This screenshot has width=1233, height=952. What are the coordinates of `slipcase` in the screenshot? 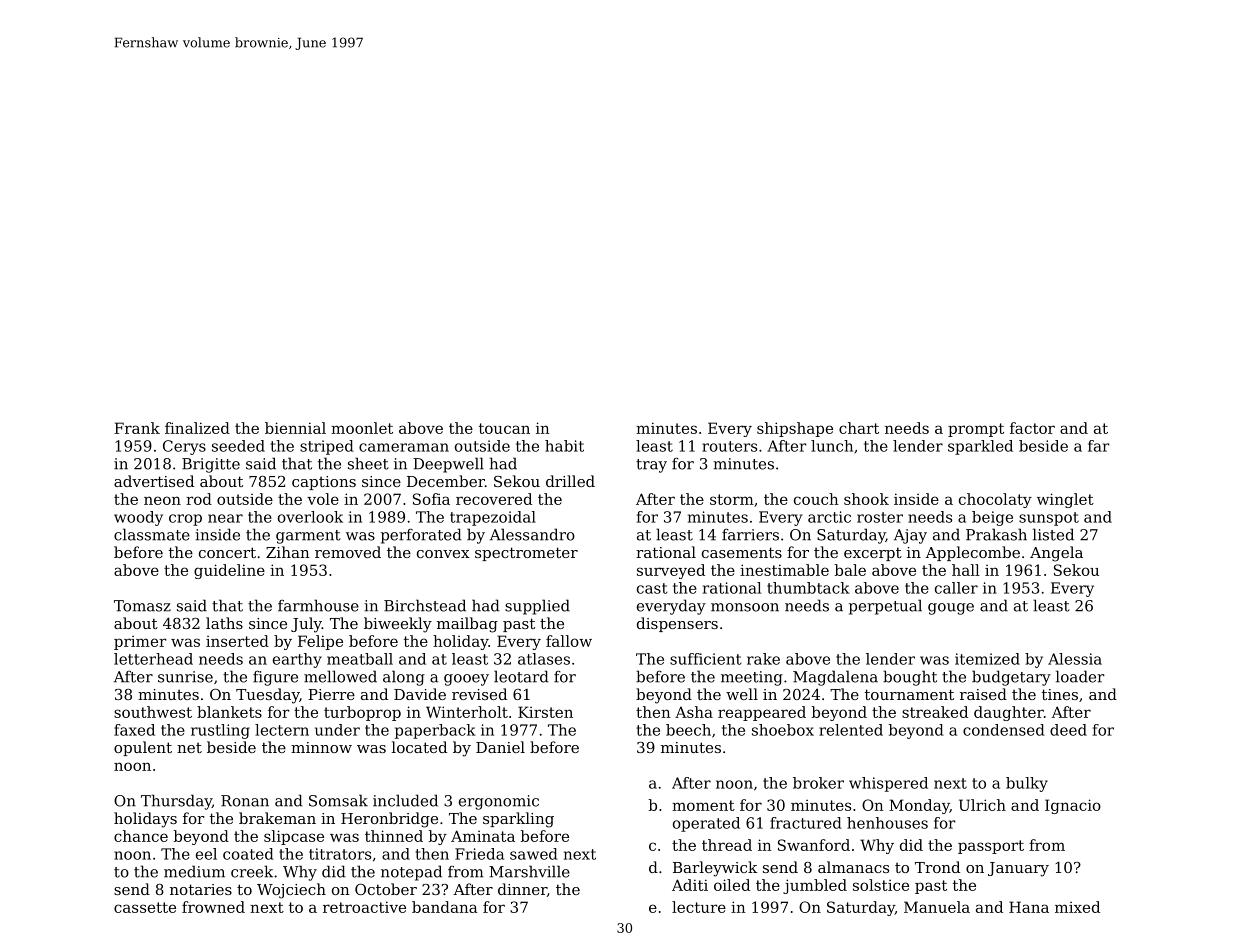 It's located at (294, 837).
